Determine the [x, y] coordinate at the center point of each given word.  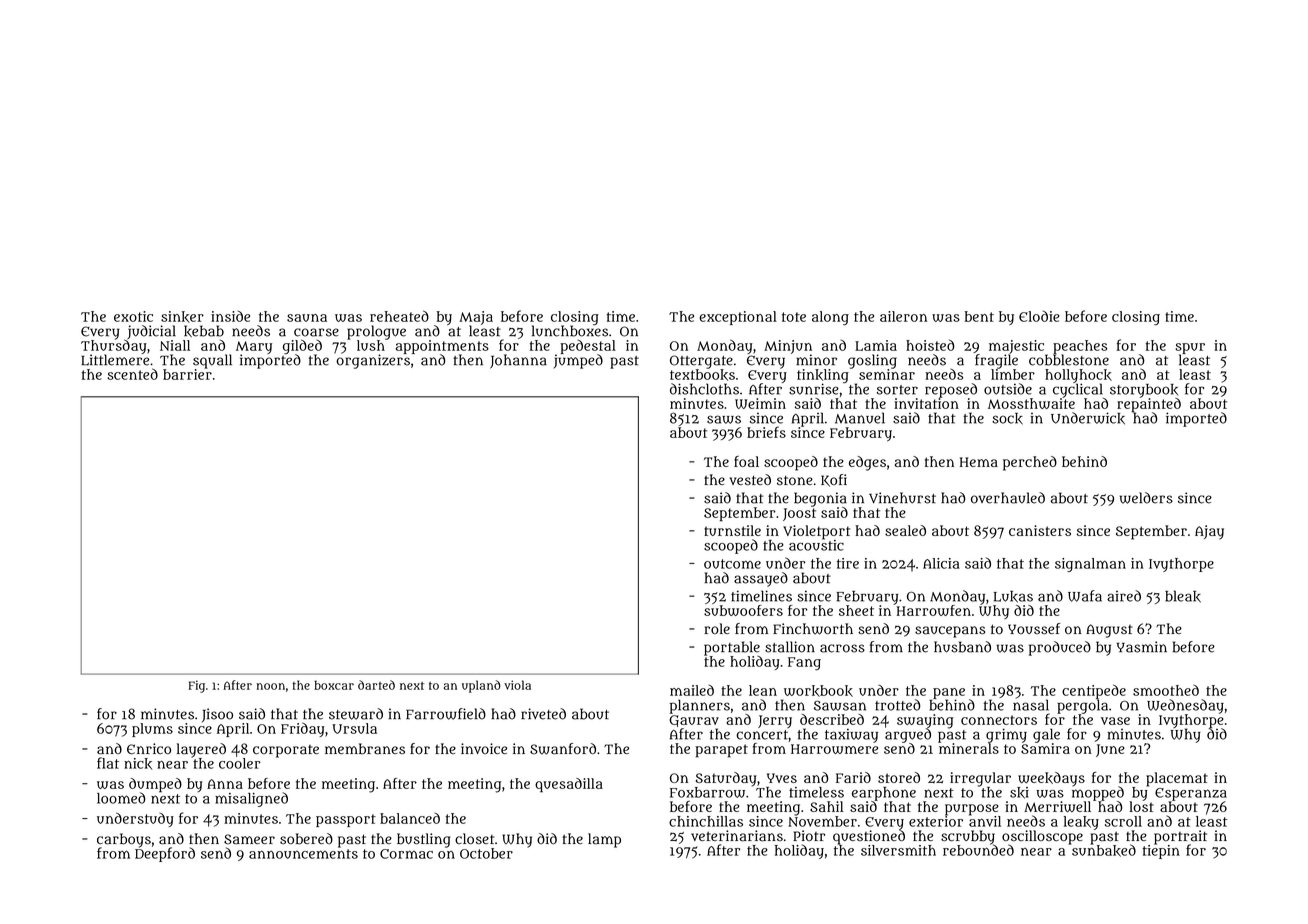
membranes [365, 749]
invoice [484, 748]
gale [1046, 735]
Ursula [354, 728]
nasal [1031, 705]
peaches [1080, 347]
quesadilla [569, 785]
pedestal [588, 347]
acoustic [816, 545]
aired [1124, 596]
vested [750, 479]
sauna [307, 318]
